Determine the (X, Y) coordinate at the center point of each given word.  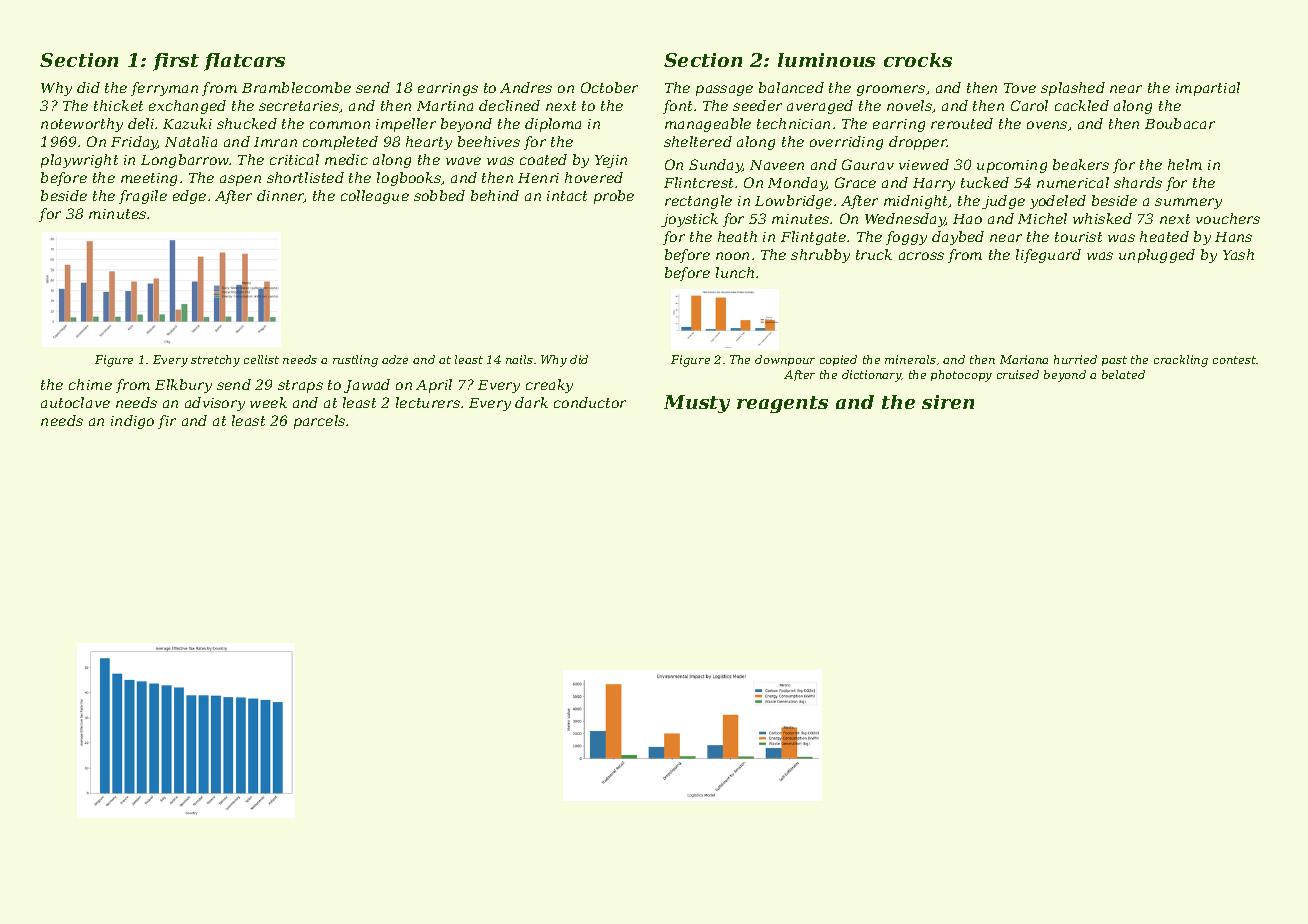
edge (189, 197)
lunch (735, 272)
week (268, 402)
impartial (1208, 89)
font (677, 107)
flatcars (244, 62)
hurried (1075, 359)
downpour (785, 360)
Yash (1238, 254)
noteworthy (82, 125)
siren (948, 402)
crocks (918, 60)
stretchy (215, 361)
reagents (782, 404)
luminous (826, 60)
